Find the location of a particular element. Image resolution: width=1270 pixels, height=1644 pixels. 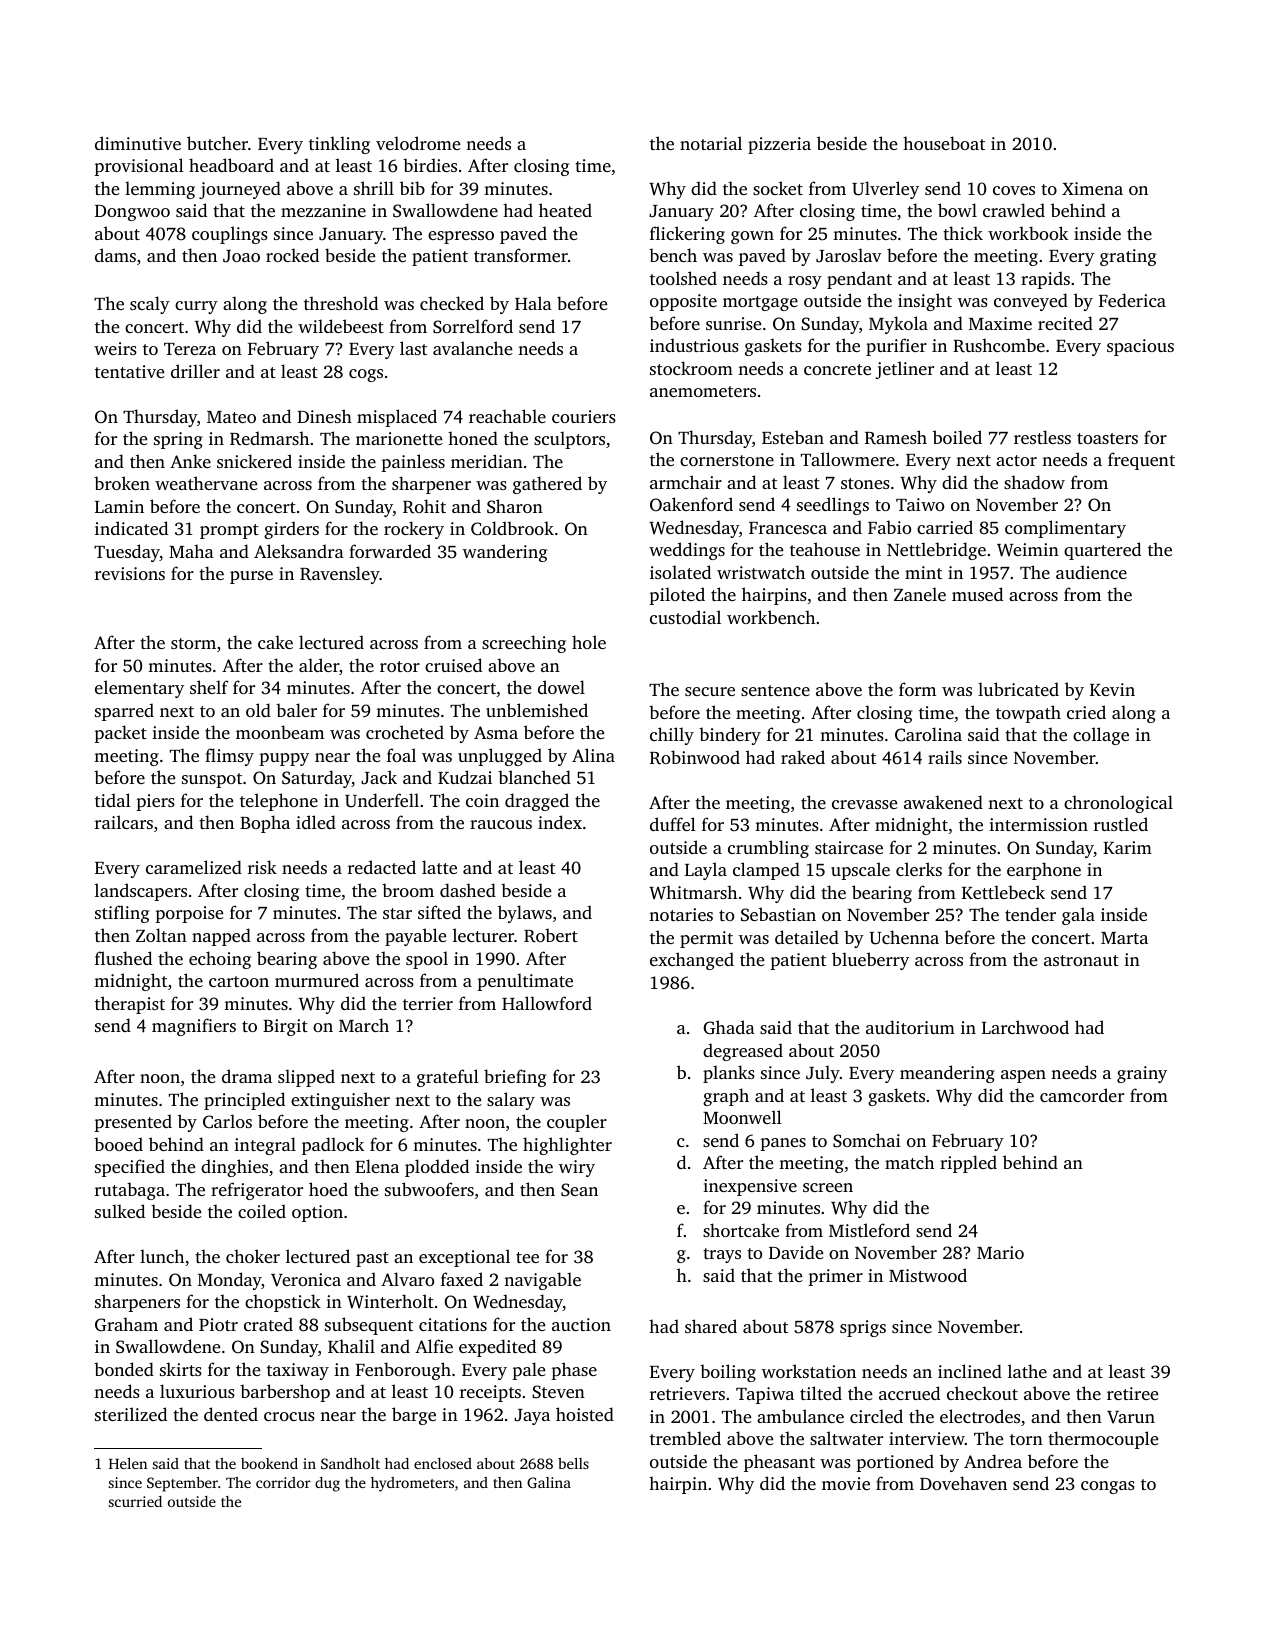

Esteban is located at coordinates (793, 437).
